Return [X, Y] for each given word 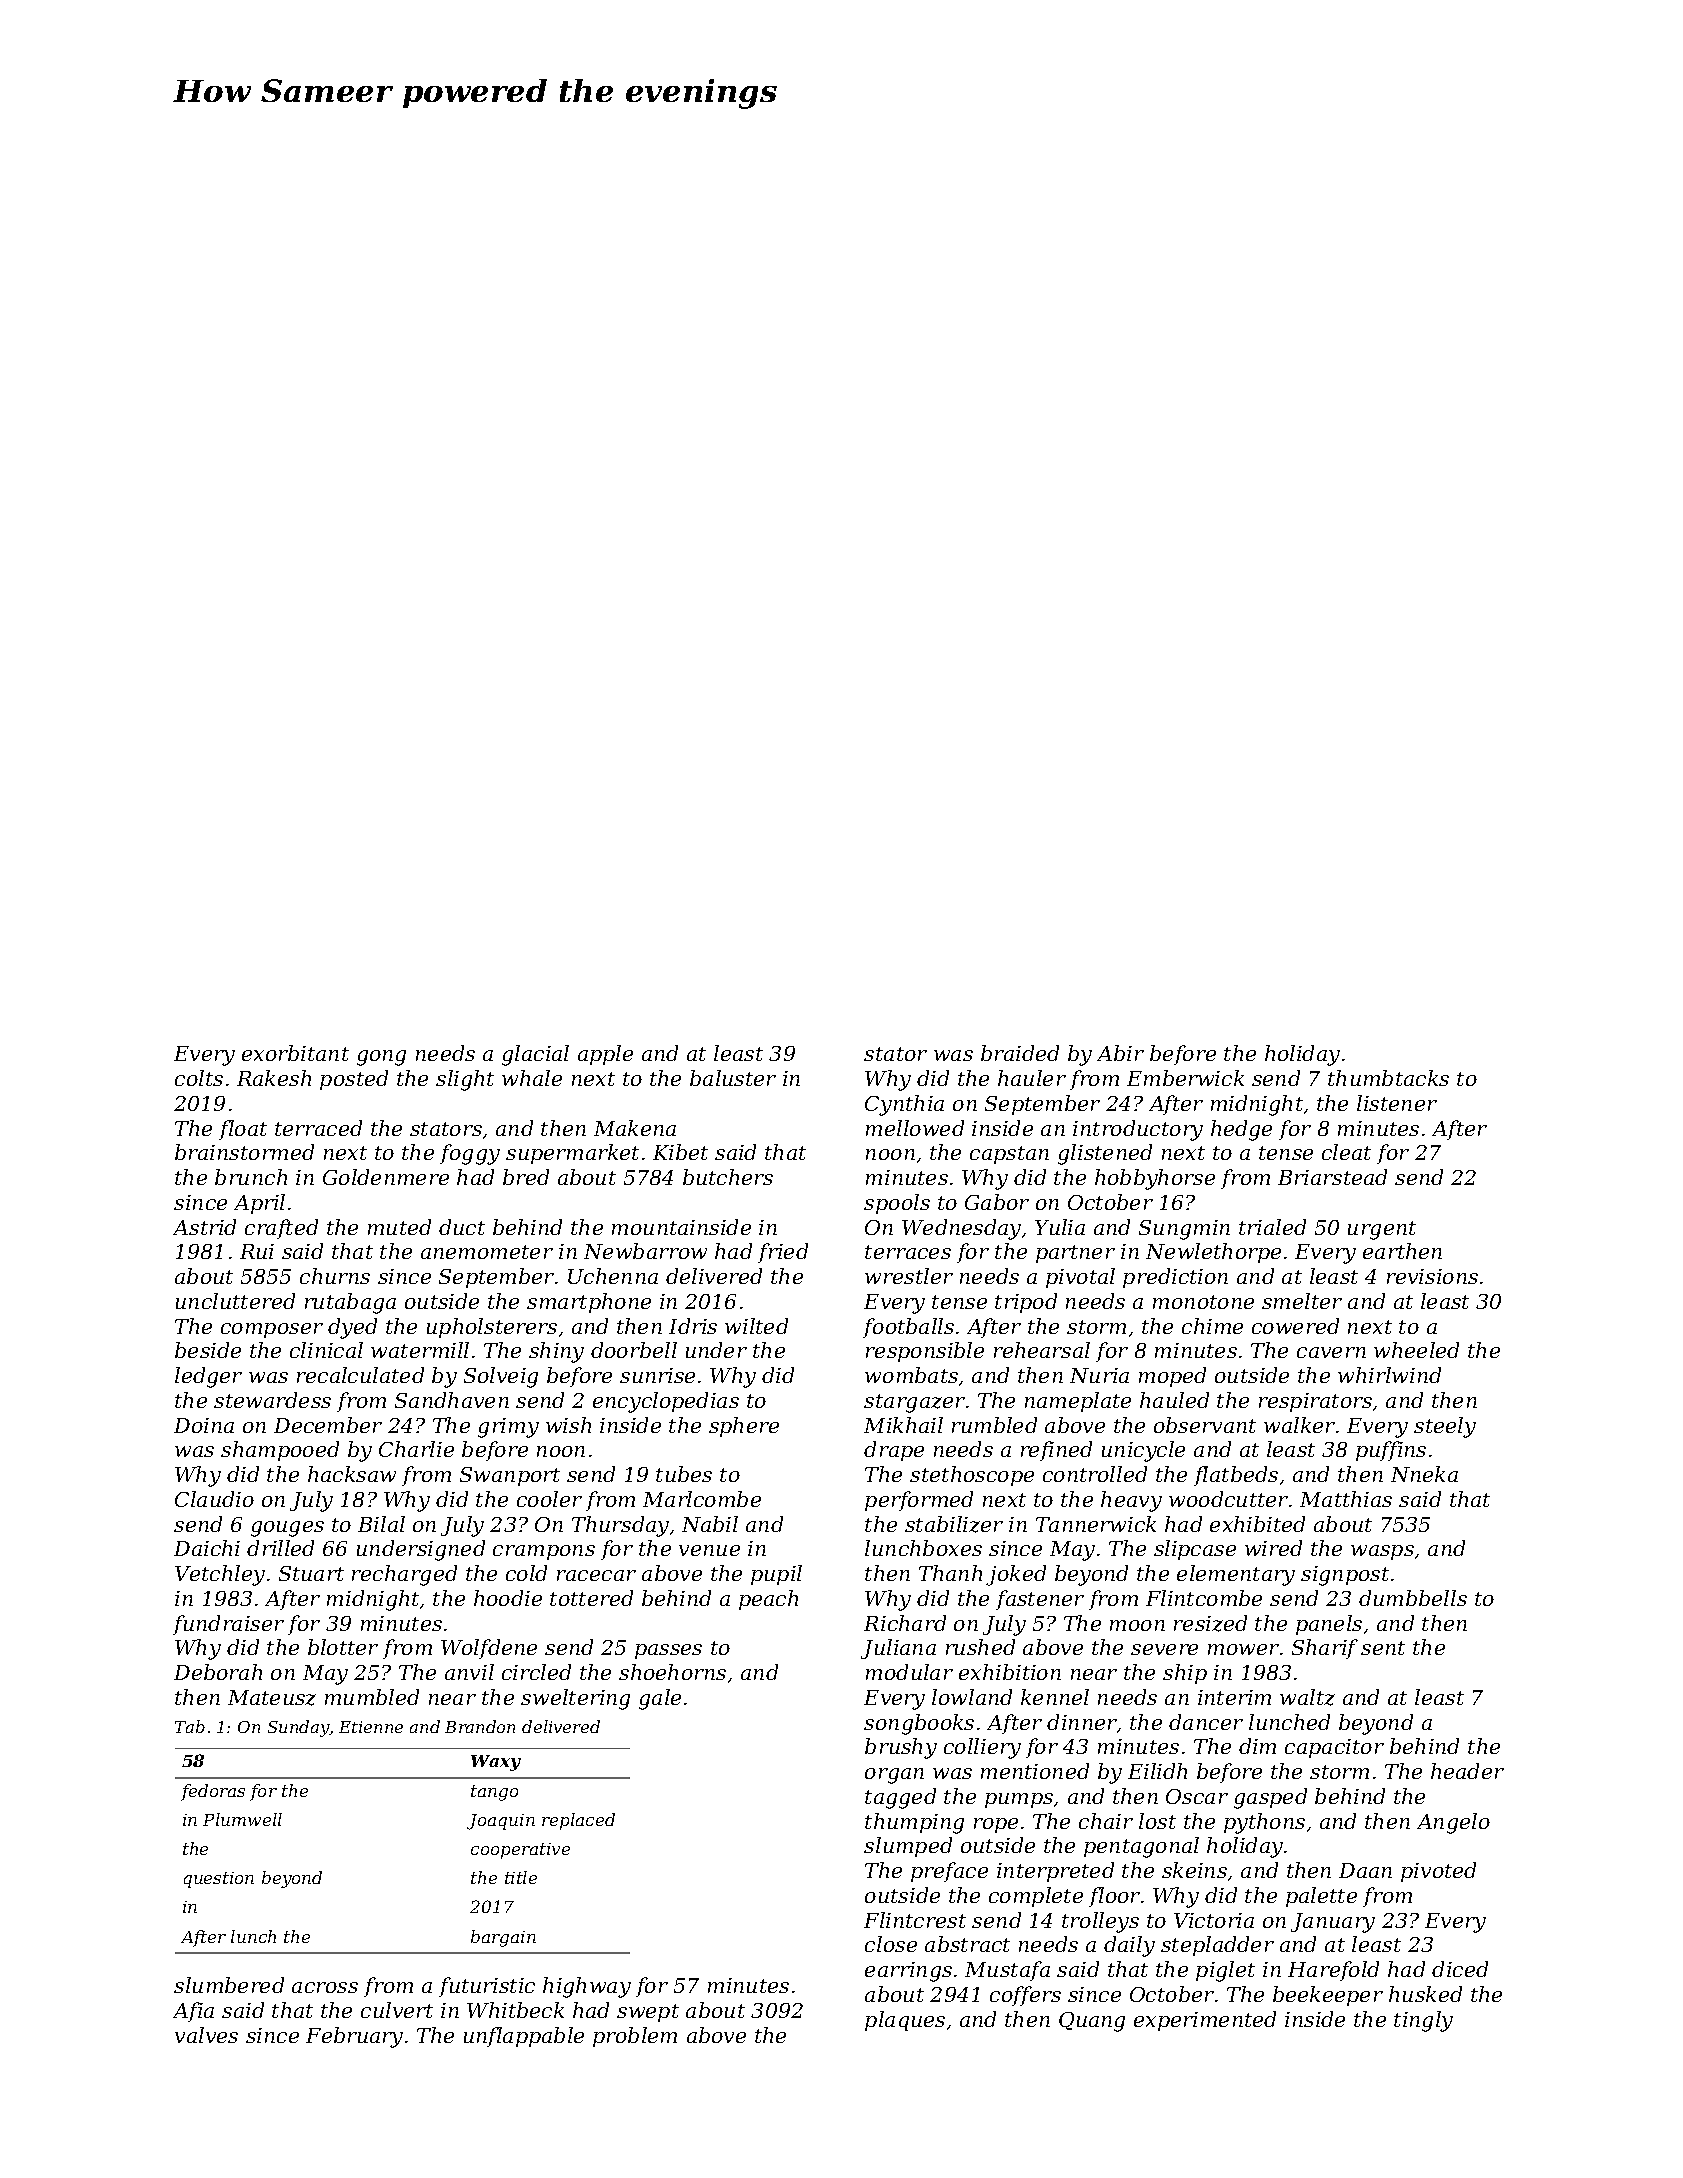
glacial [535, 1055]
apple [605, 1055]
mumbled [372, 1697]
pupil [776, 1575]
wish [568, 1425]
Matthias [1346, 1499]
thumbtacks [1388, 1078]
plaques [905, 2021]
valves [206, 2035]
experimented [1205, 2021]
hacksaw [352, 1474]
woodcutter [1228, 1499]
